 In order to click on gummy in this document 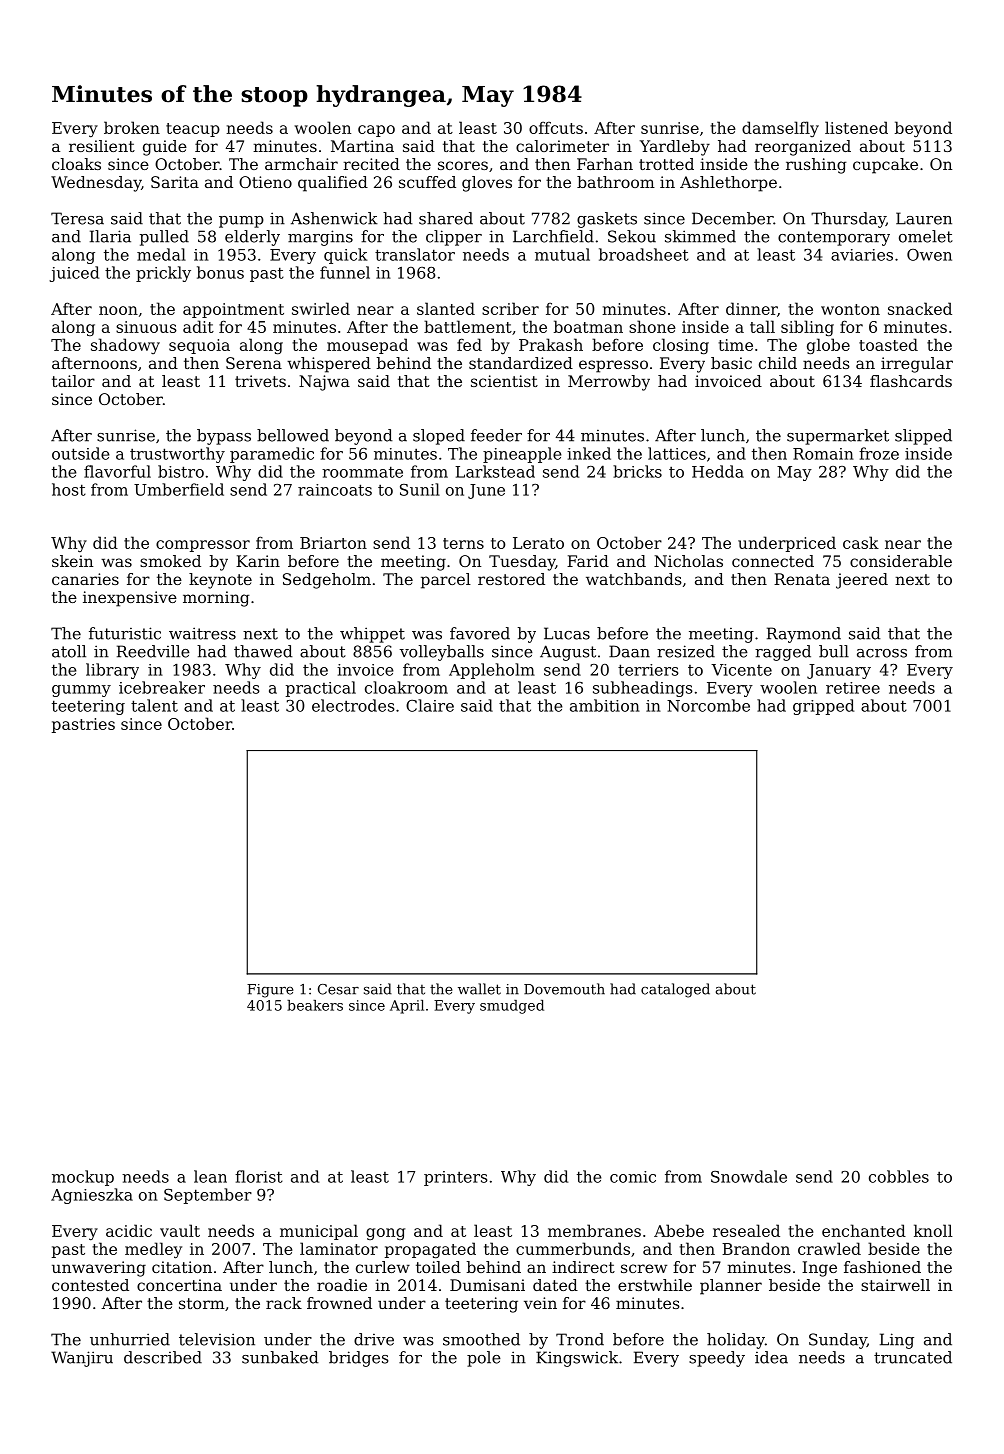, I will do `click(81, 691)`.
